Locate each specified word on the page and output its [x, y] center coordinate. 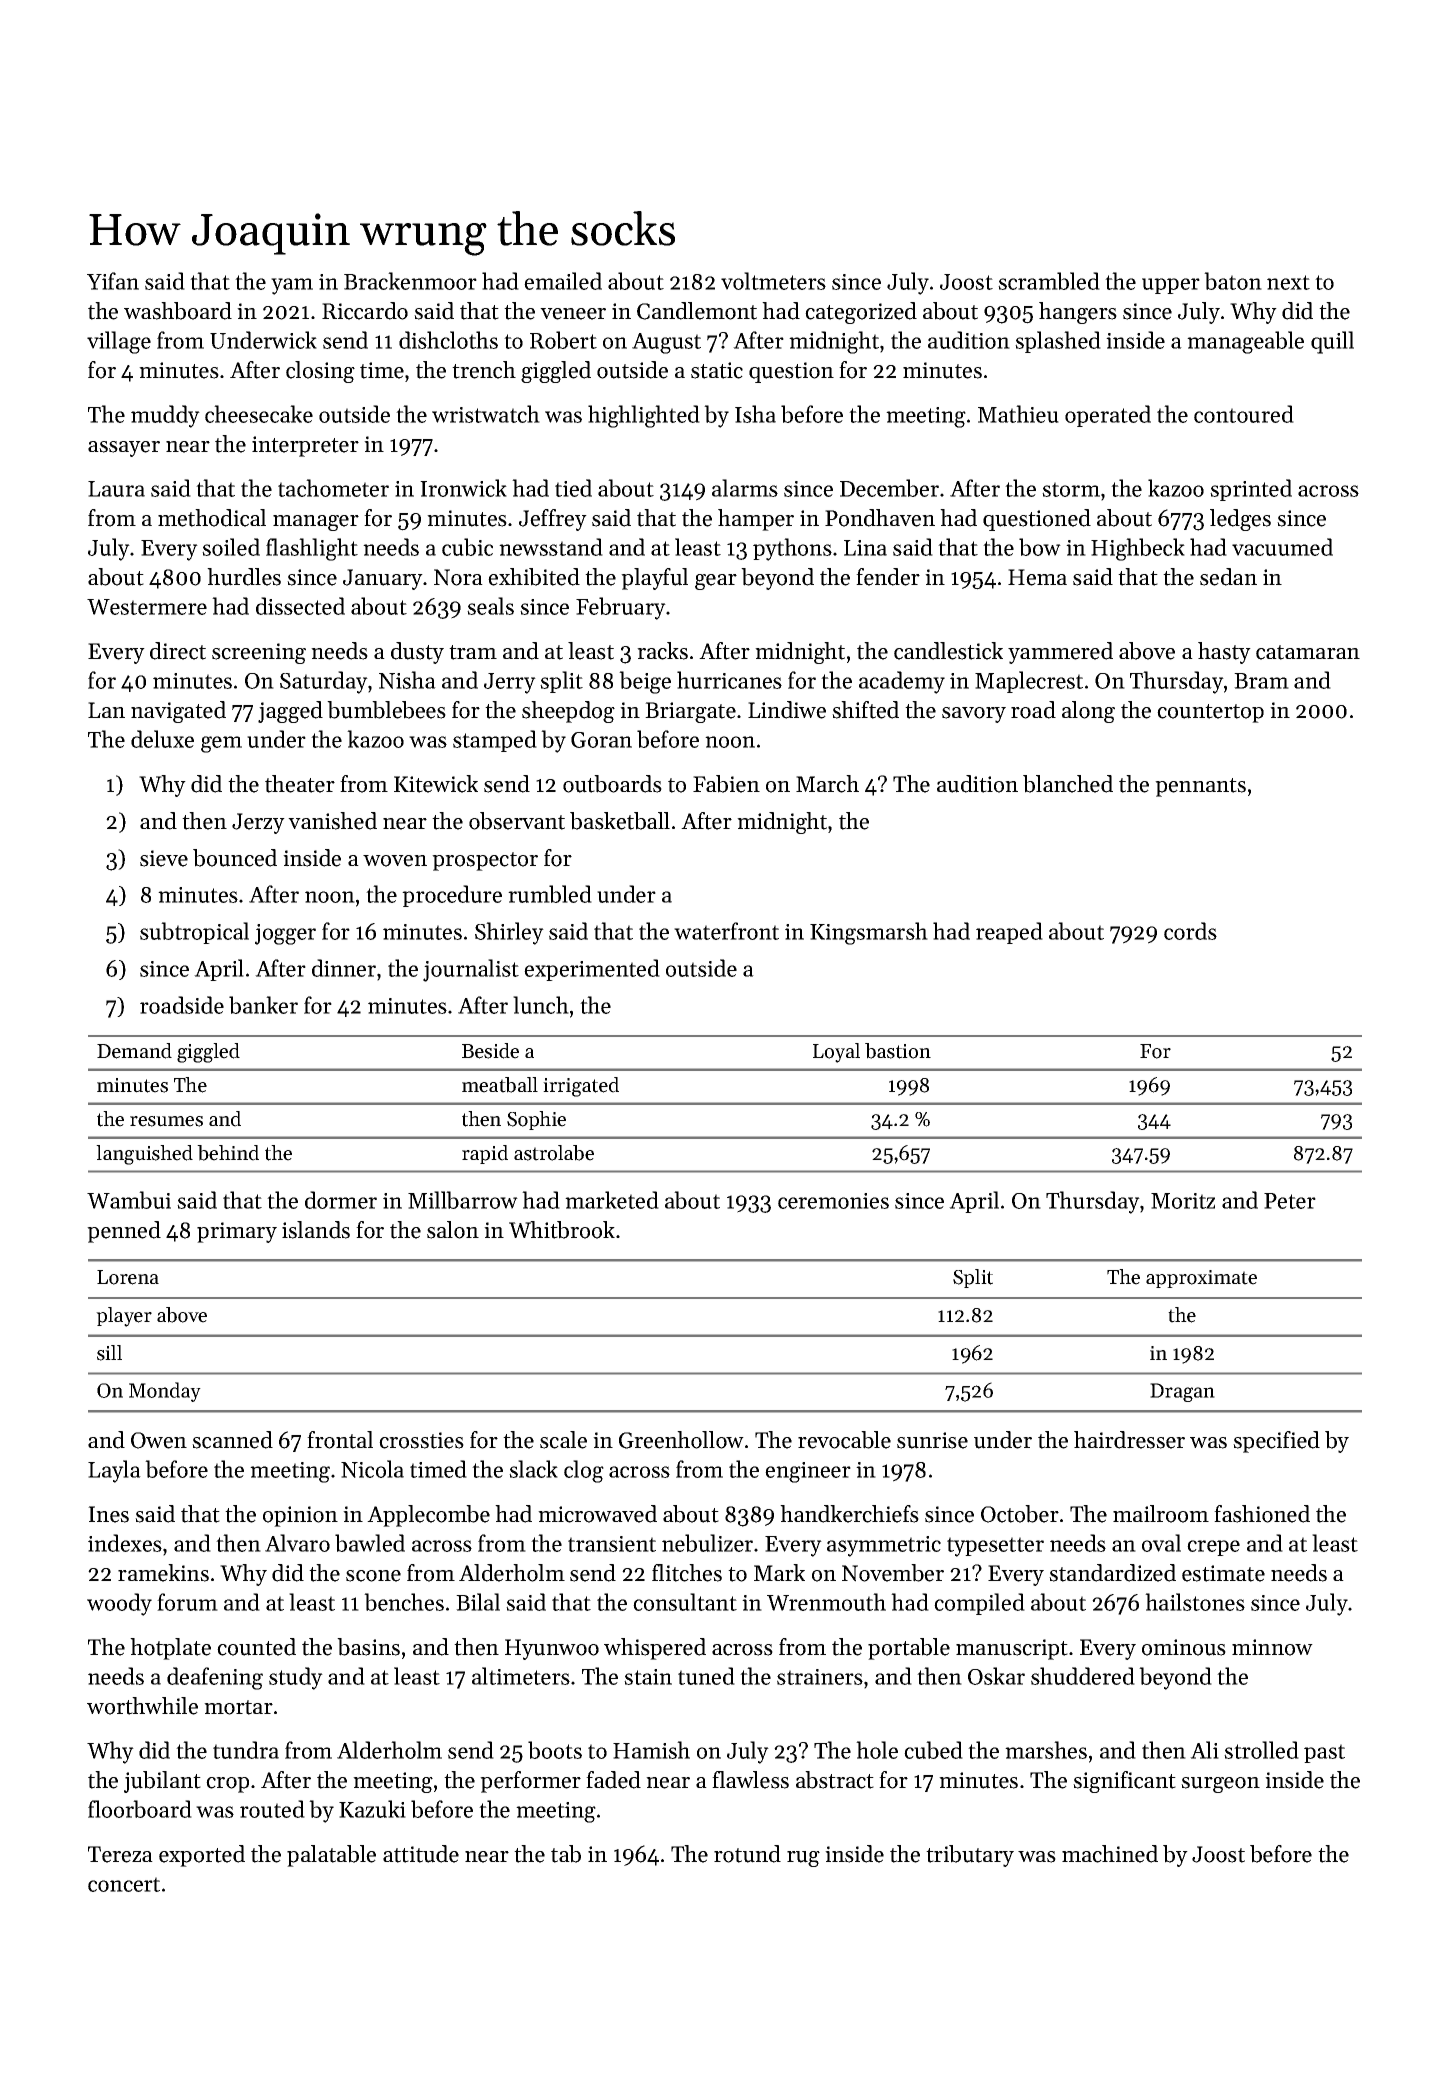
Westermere [147, 607]
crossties [421, 1440]
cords [1190, 931]
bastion [898, 1051]
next [1288, 282]
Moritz [1183, 1201]
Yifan [113, 281]
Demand [134, 1051]
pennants [1200, 787]
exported [202, 1856]
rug [803, 1859]
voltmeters [773, 281]
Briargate [690, 712]
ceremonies [833, 1201]
